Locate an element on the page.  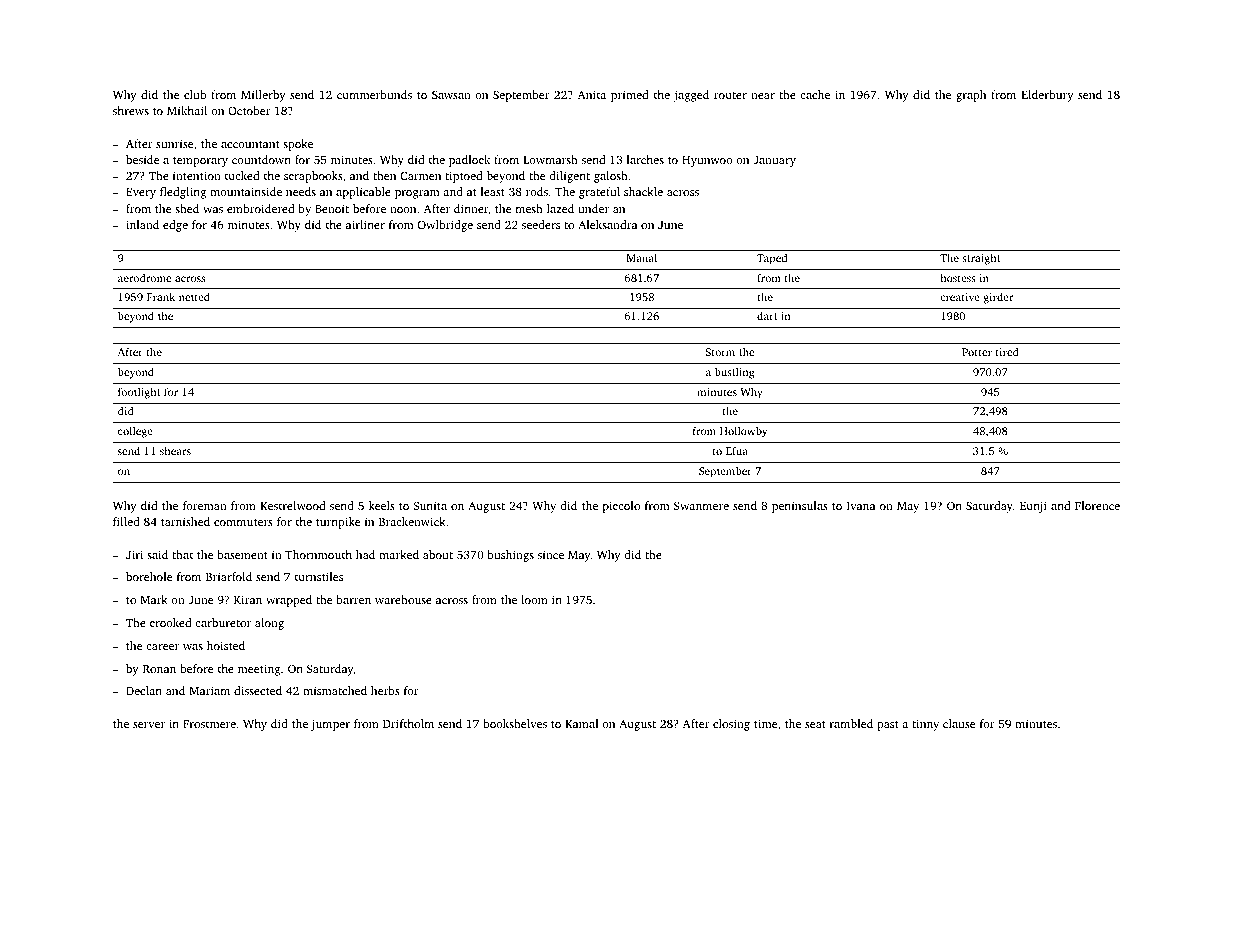
Manal is located at coordinates (642, 257).
